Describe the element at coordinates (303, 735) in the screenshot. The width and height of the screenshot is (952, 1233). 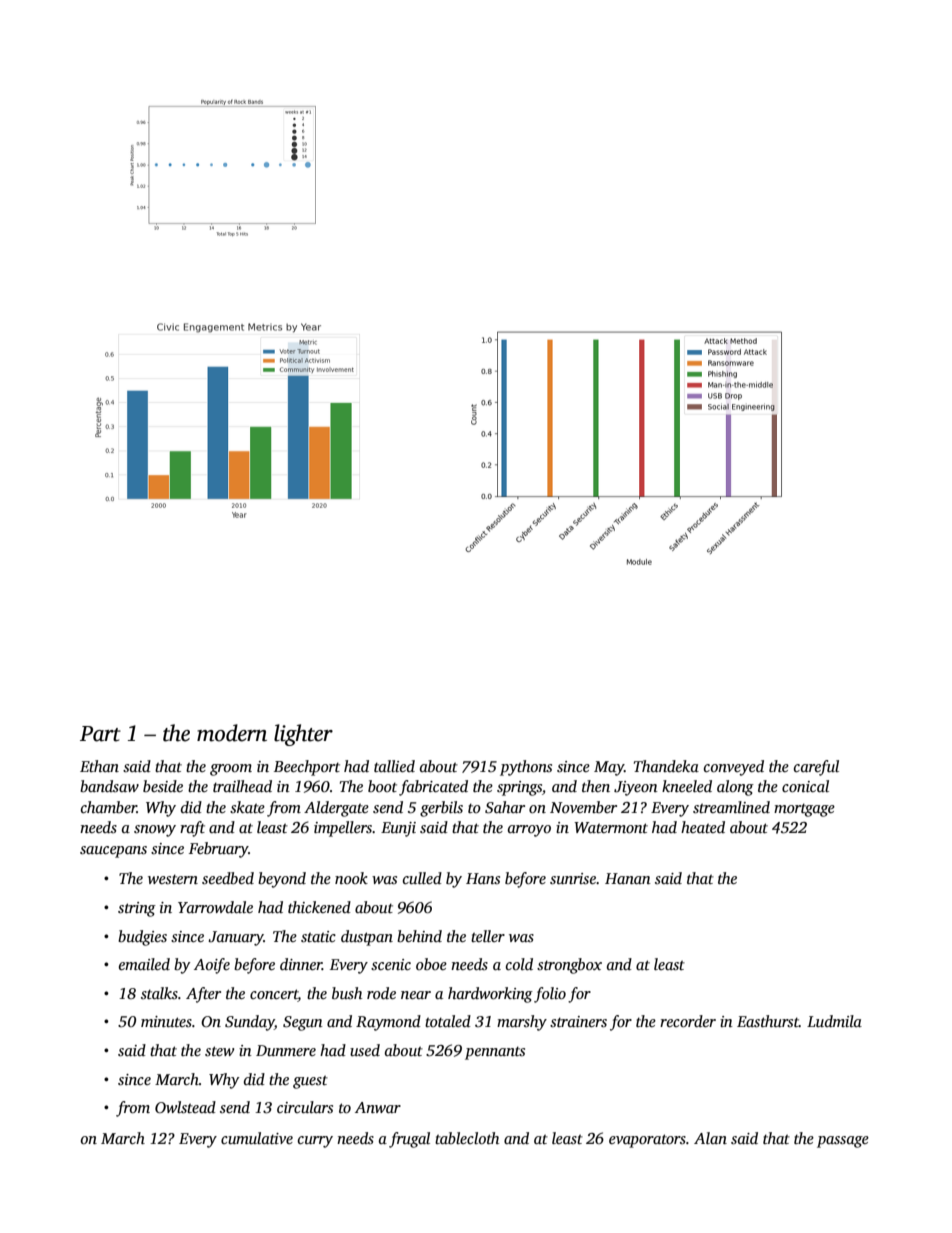
I see `lighter` at that location.
